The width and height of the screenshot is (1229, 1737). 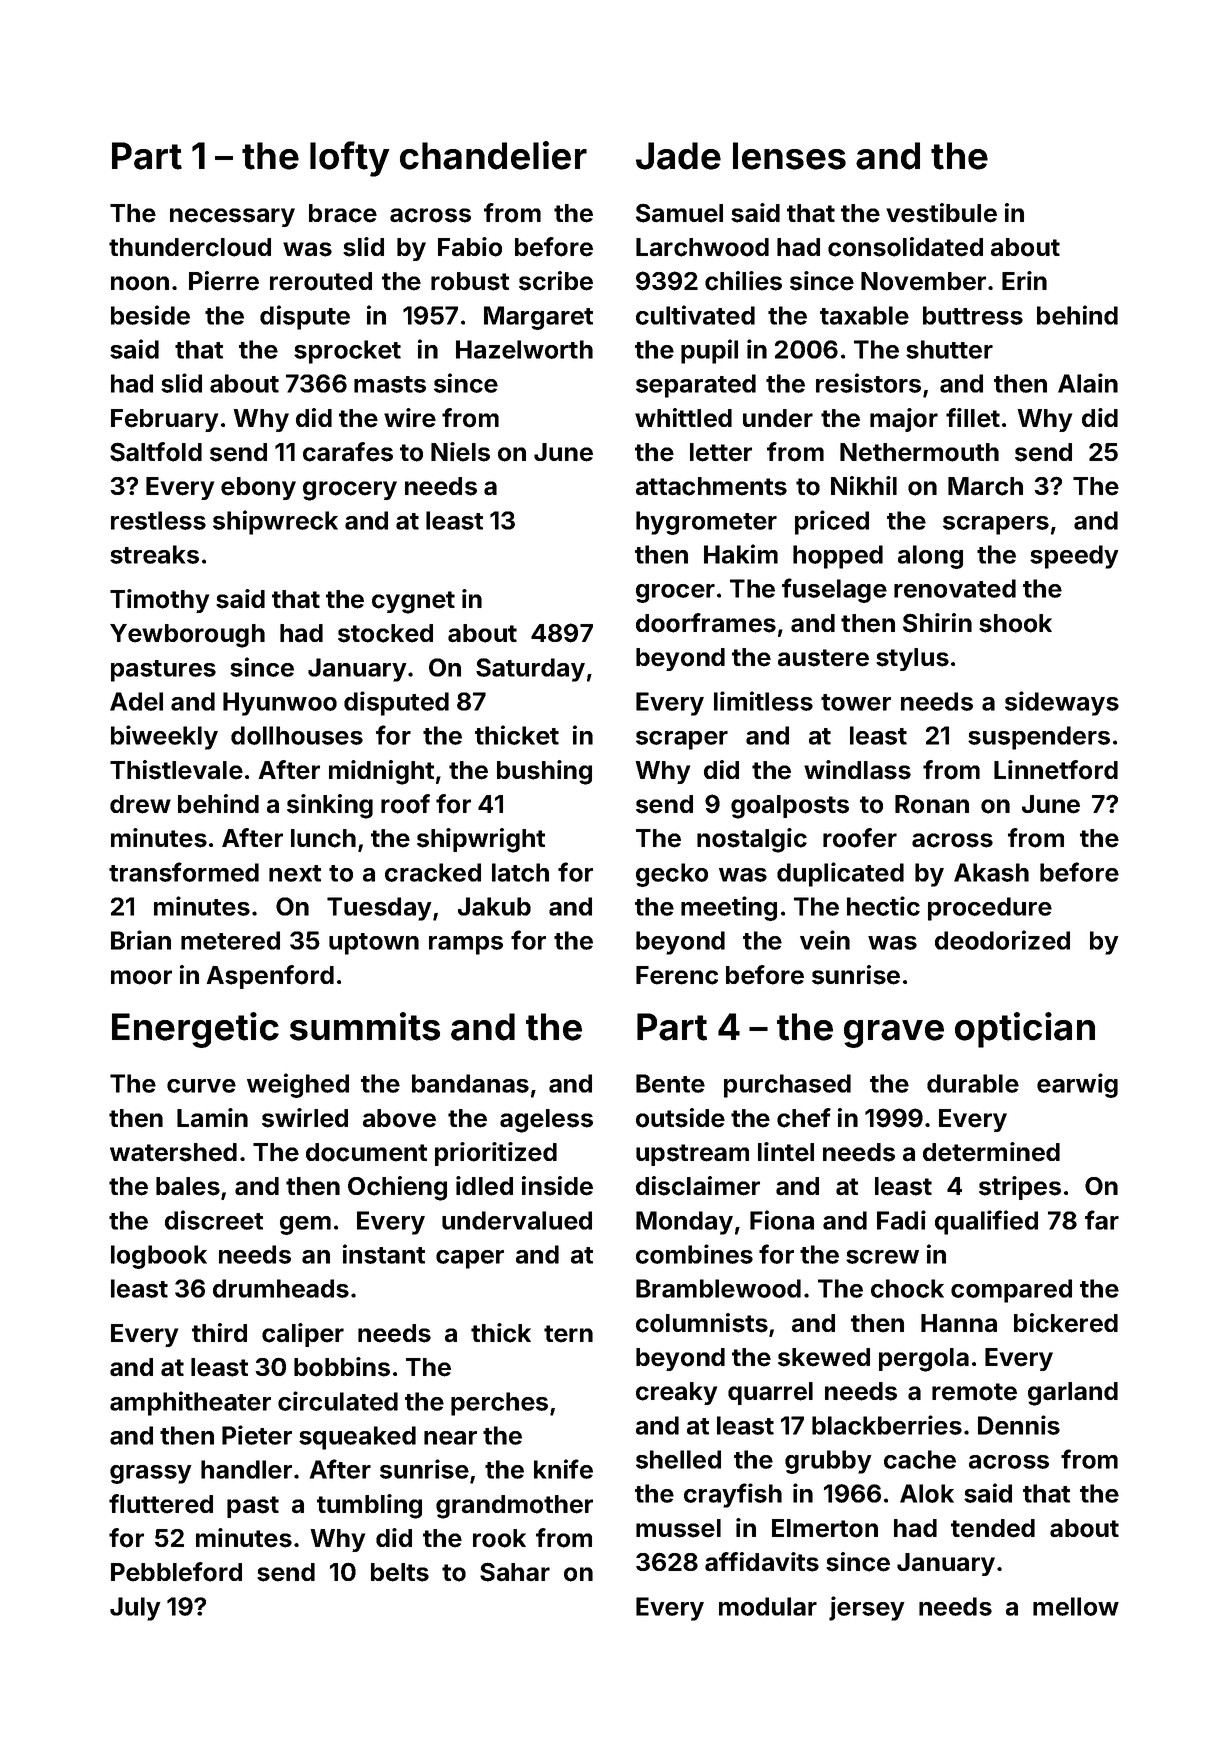 What do you see at coordinates (923, 281) in the screenshot?
I see `November` at bounding box center [923, 281].
